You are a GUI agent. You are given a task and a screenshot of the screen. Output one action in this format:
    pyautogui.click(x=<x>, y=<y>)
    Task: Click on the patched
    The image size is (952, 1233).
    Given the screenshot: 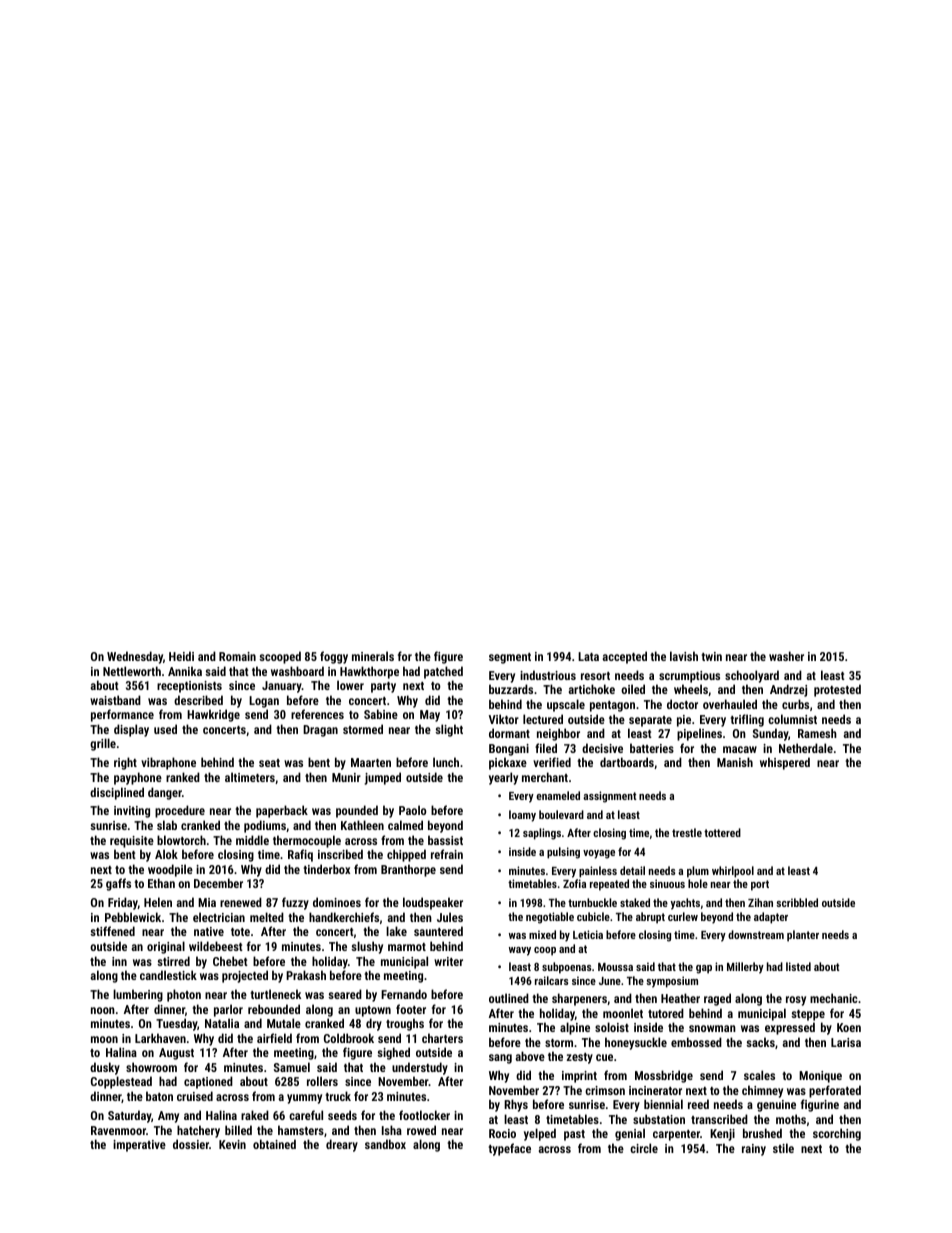 What is the action you would take?
    pyautogui.click(x=443, y=672)
